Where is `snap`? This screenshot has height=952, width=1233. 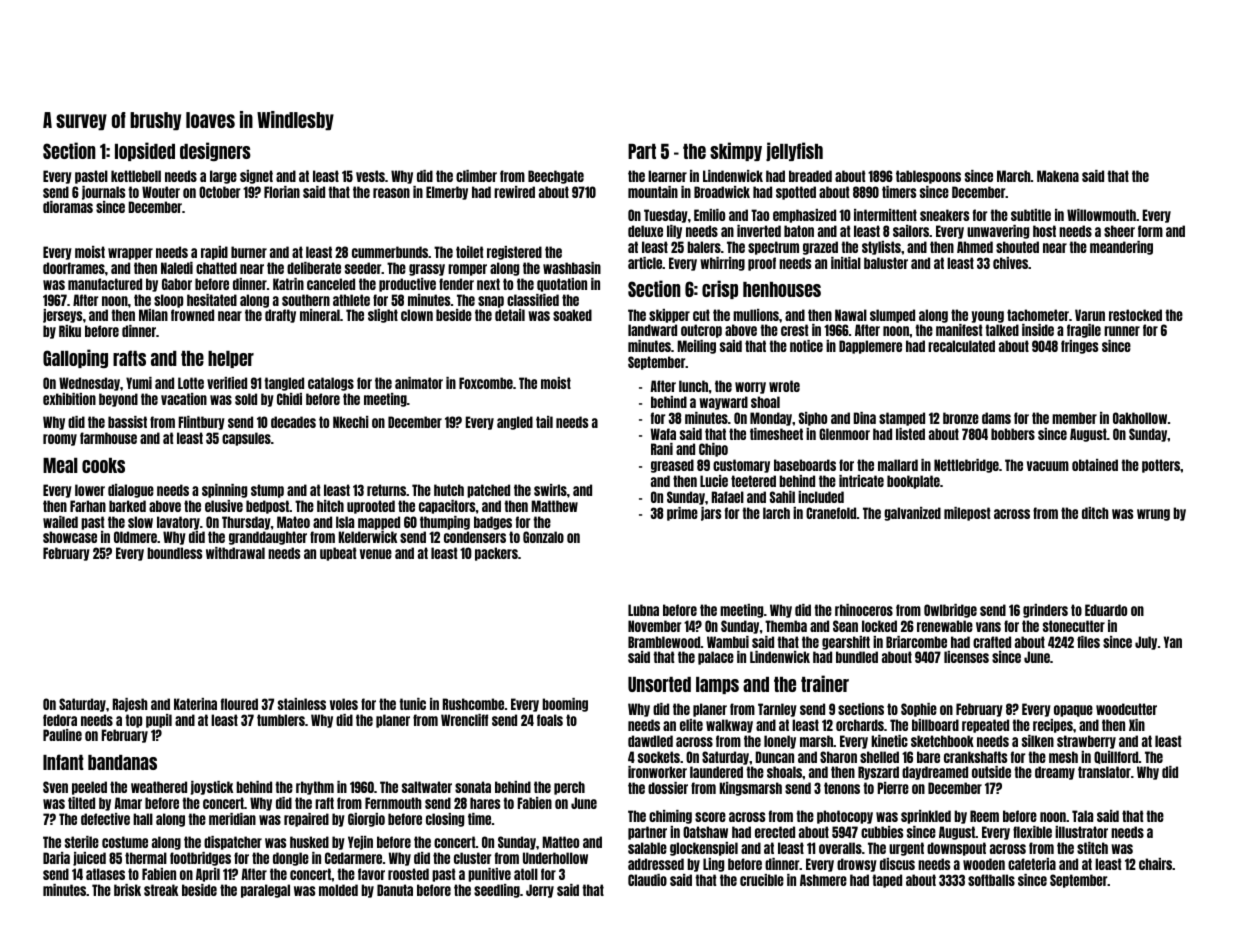 snap is located at coordinates (491, 302).
